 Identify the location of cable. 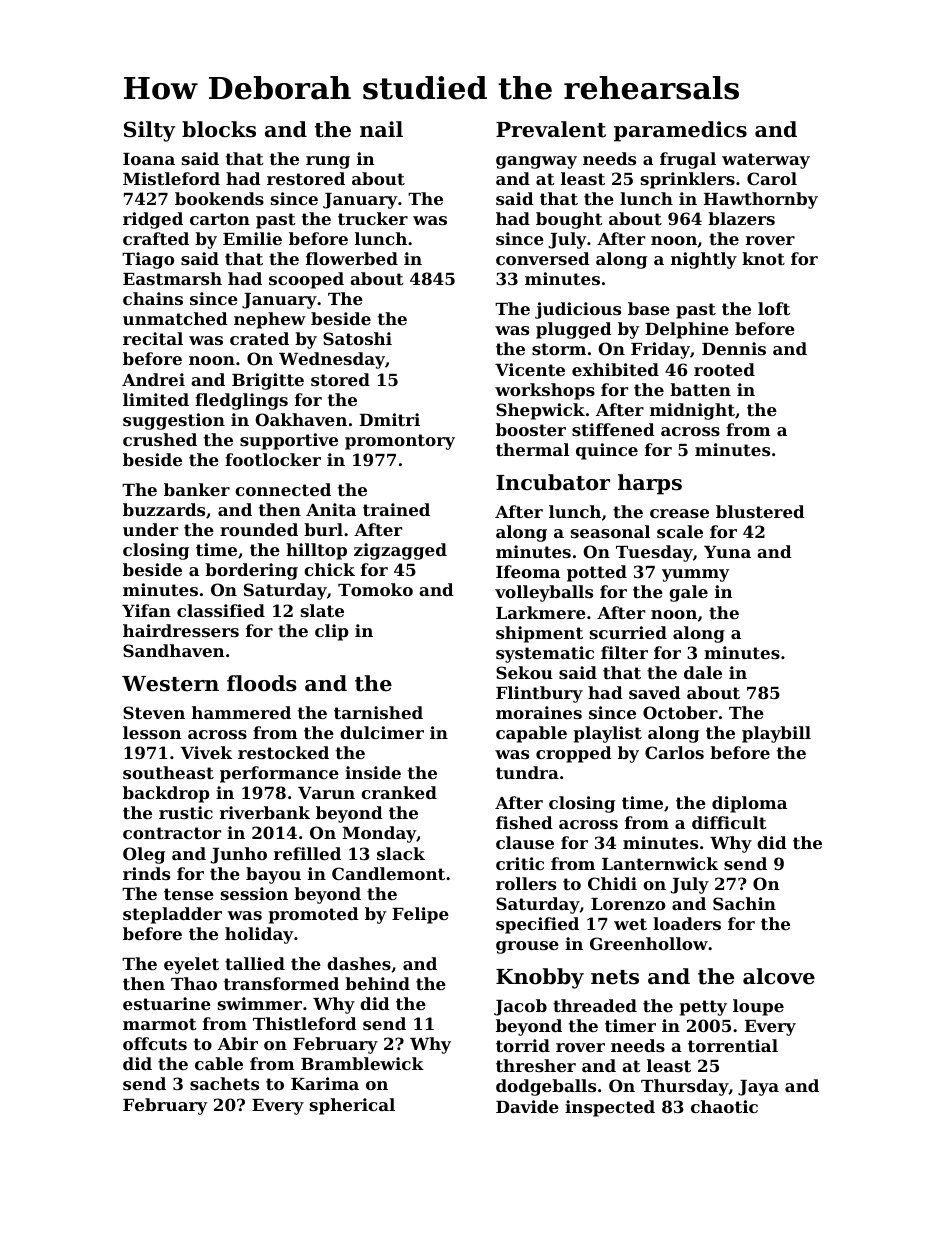
(219, 1063).
